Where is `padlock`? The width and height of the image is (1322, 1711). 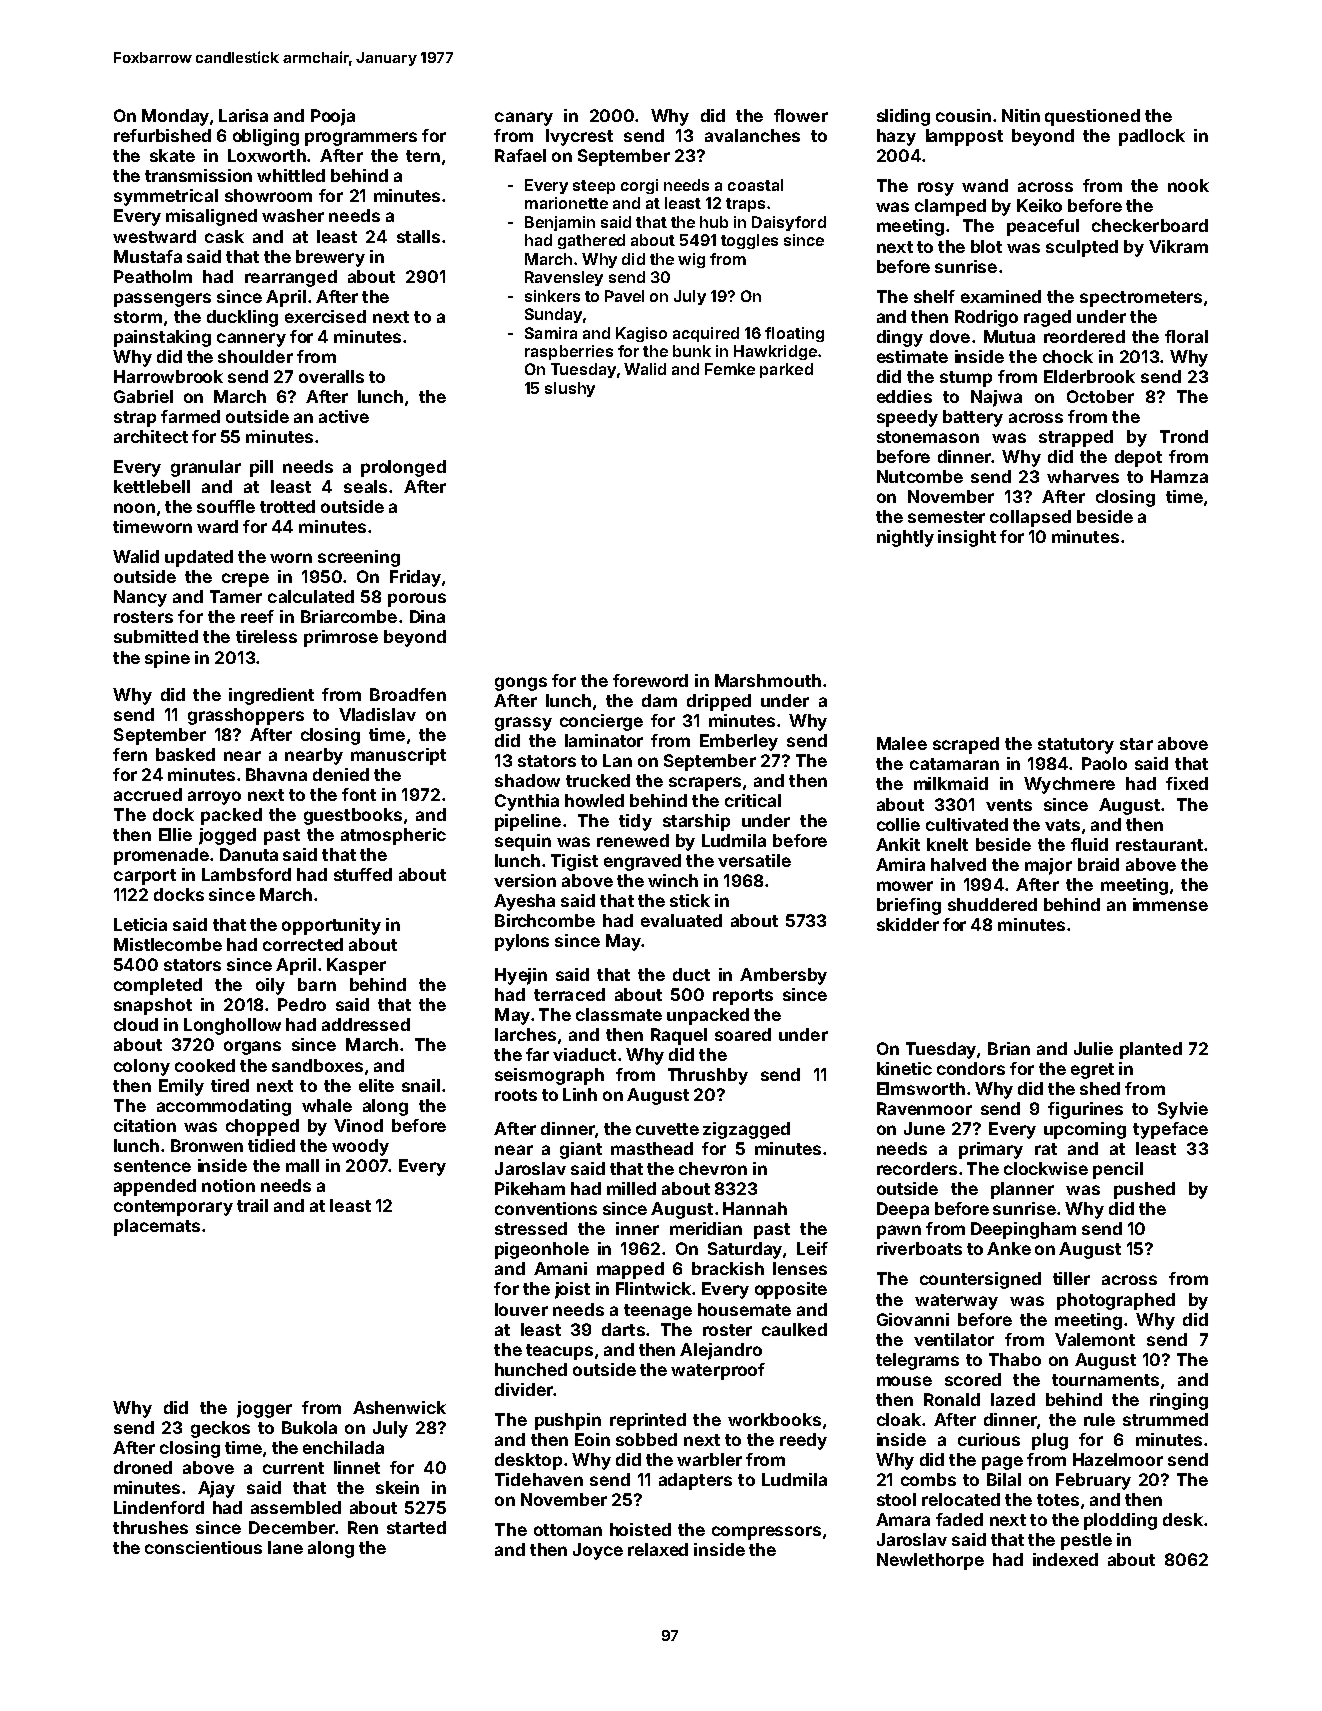 padlock is located at coordinates (1152, 137).
